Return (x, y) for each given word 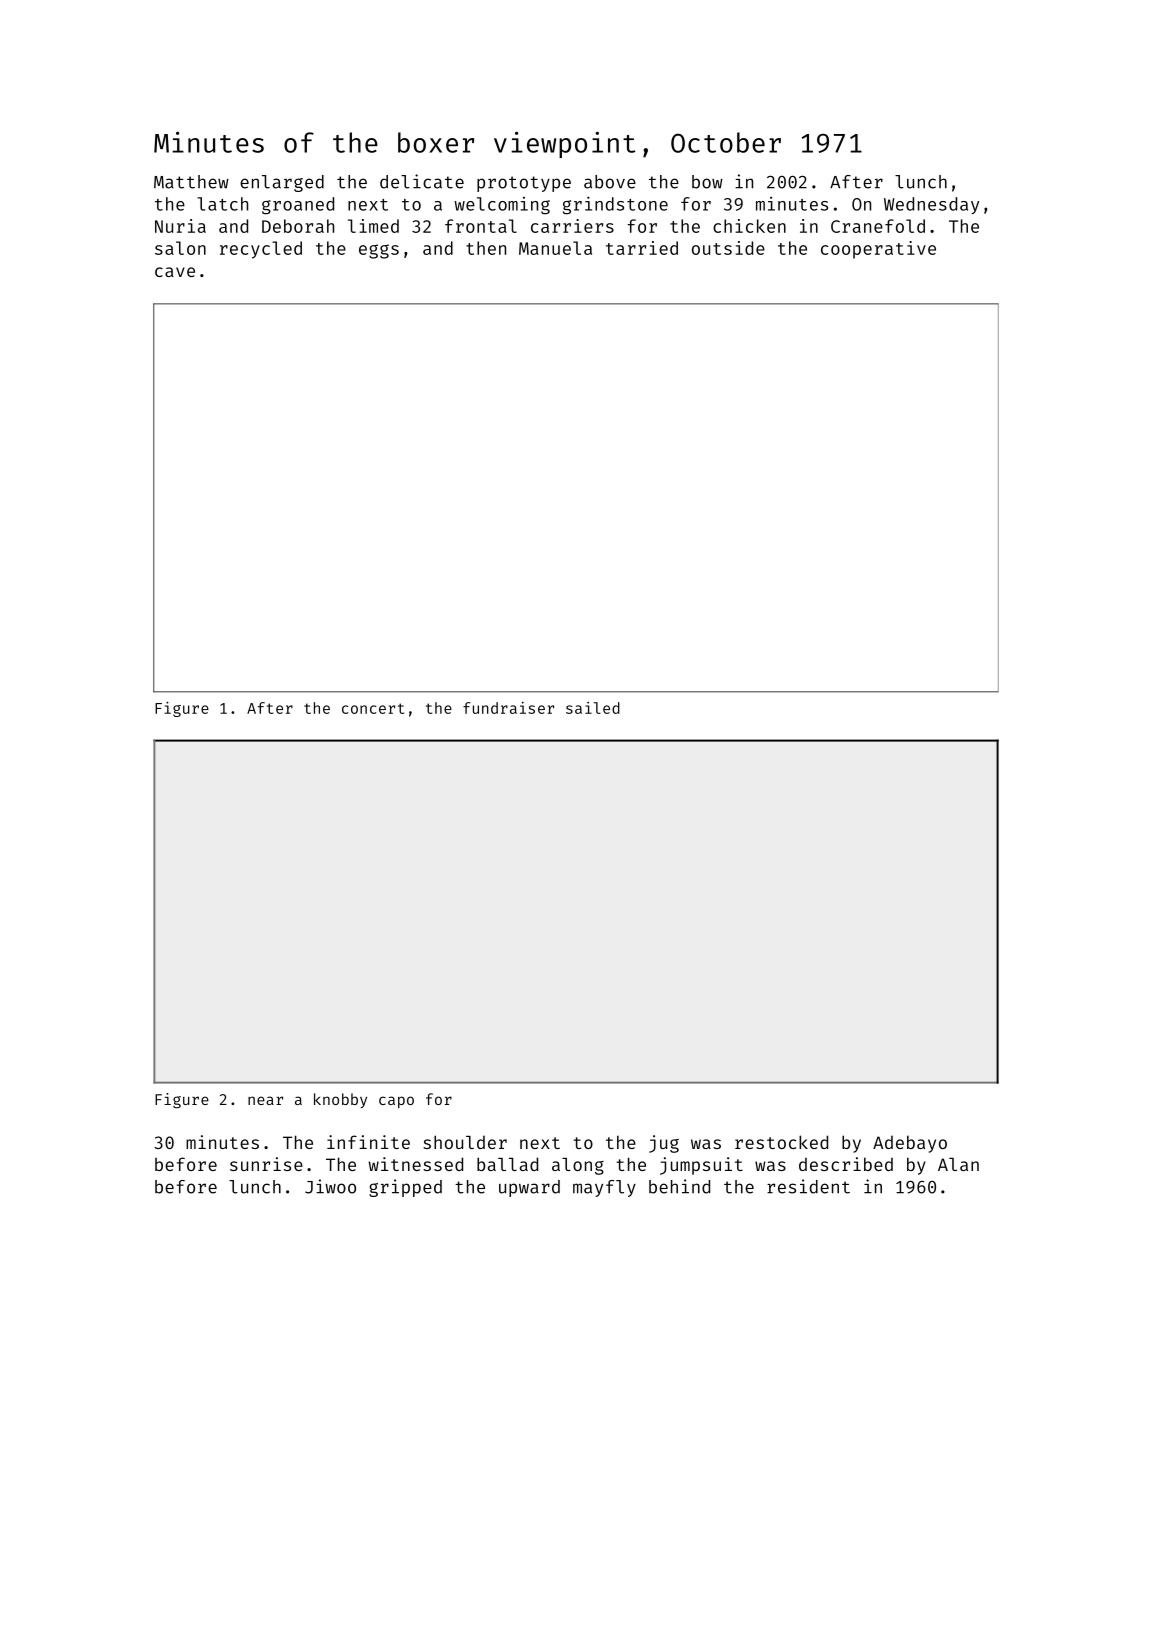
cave (175, 272)
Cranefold (878, 226)
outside (728, 248)
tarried (642, 248)
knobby (340, 1100)
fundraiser (508, 708)
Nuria (180, 226)
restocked (781, 1142)
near (265, 1100)
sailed (593, 708)
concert (373, 708)
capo (396, 1102)
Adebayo (910, 1144)
